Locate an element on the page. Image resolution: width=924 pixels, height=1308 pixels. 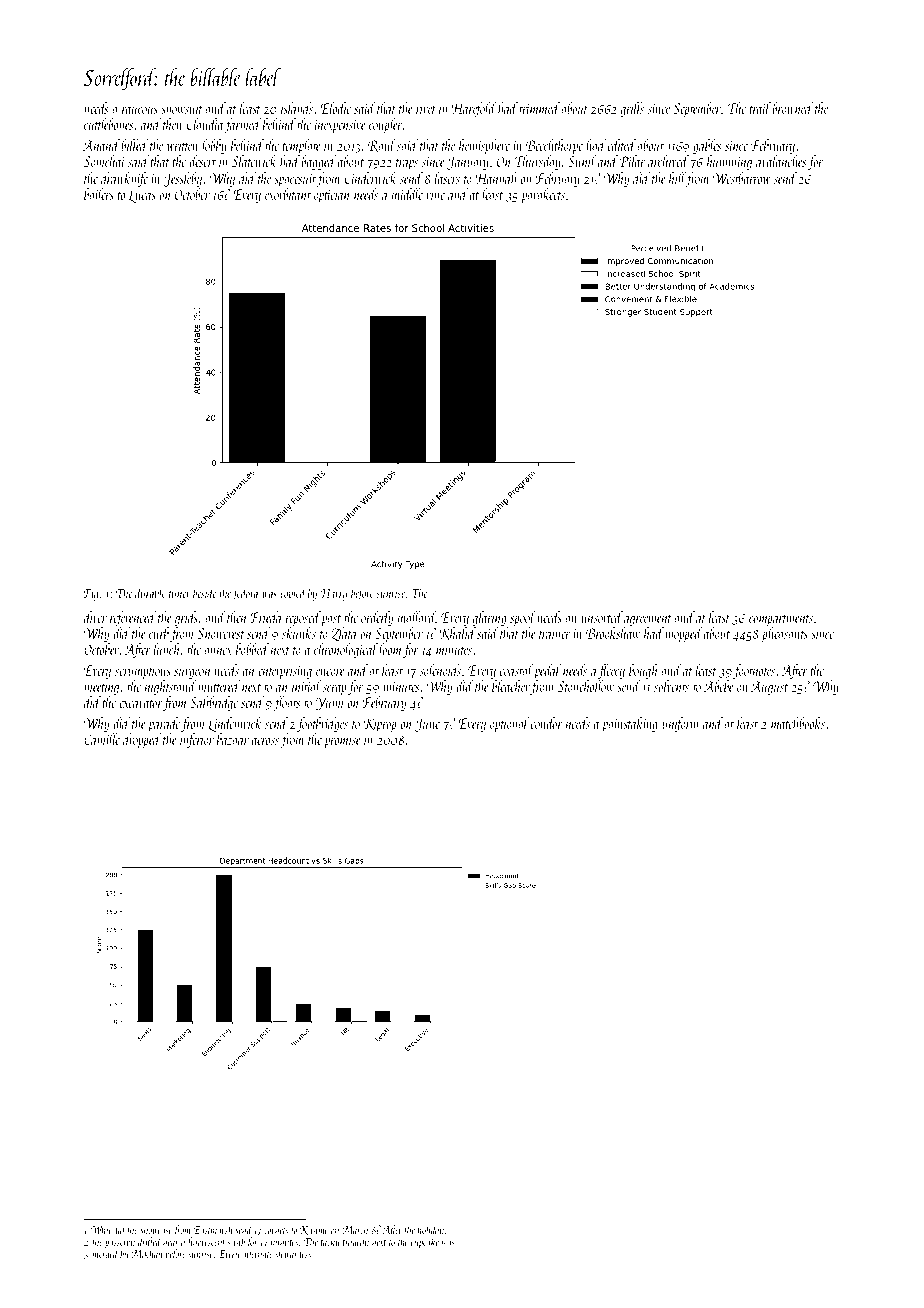
Harry is located at coordinates (334, 595).
